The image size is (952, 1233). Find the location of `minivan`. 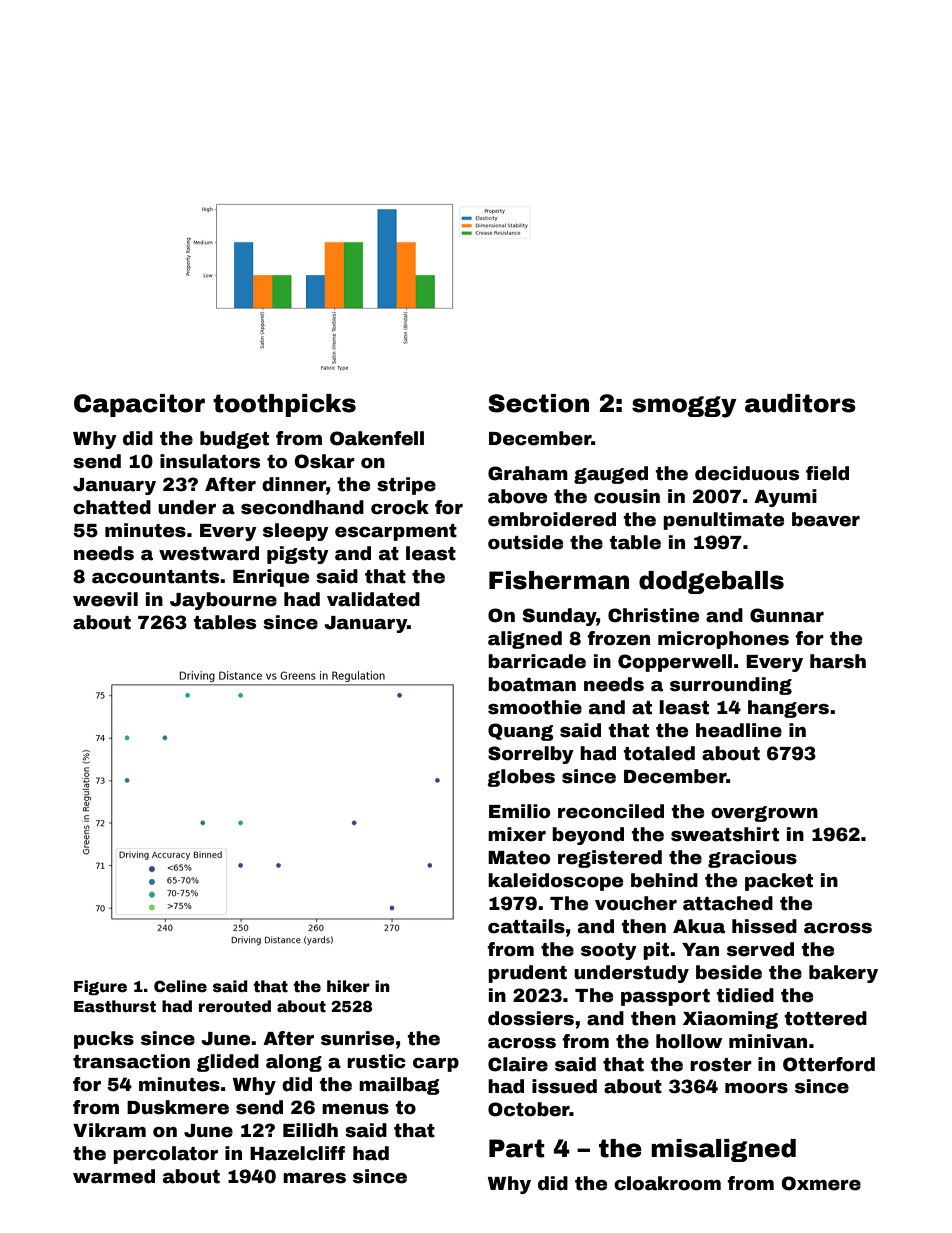

minivan is located at coordinates (768, 1041).
